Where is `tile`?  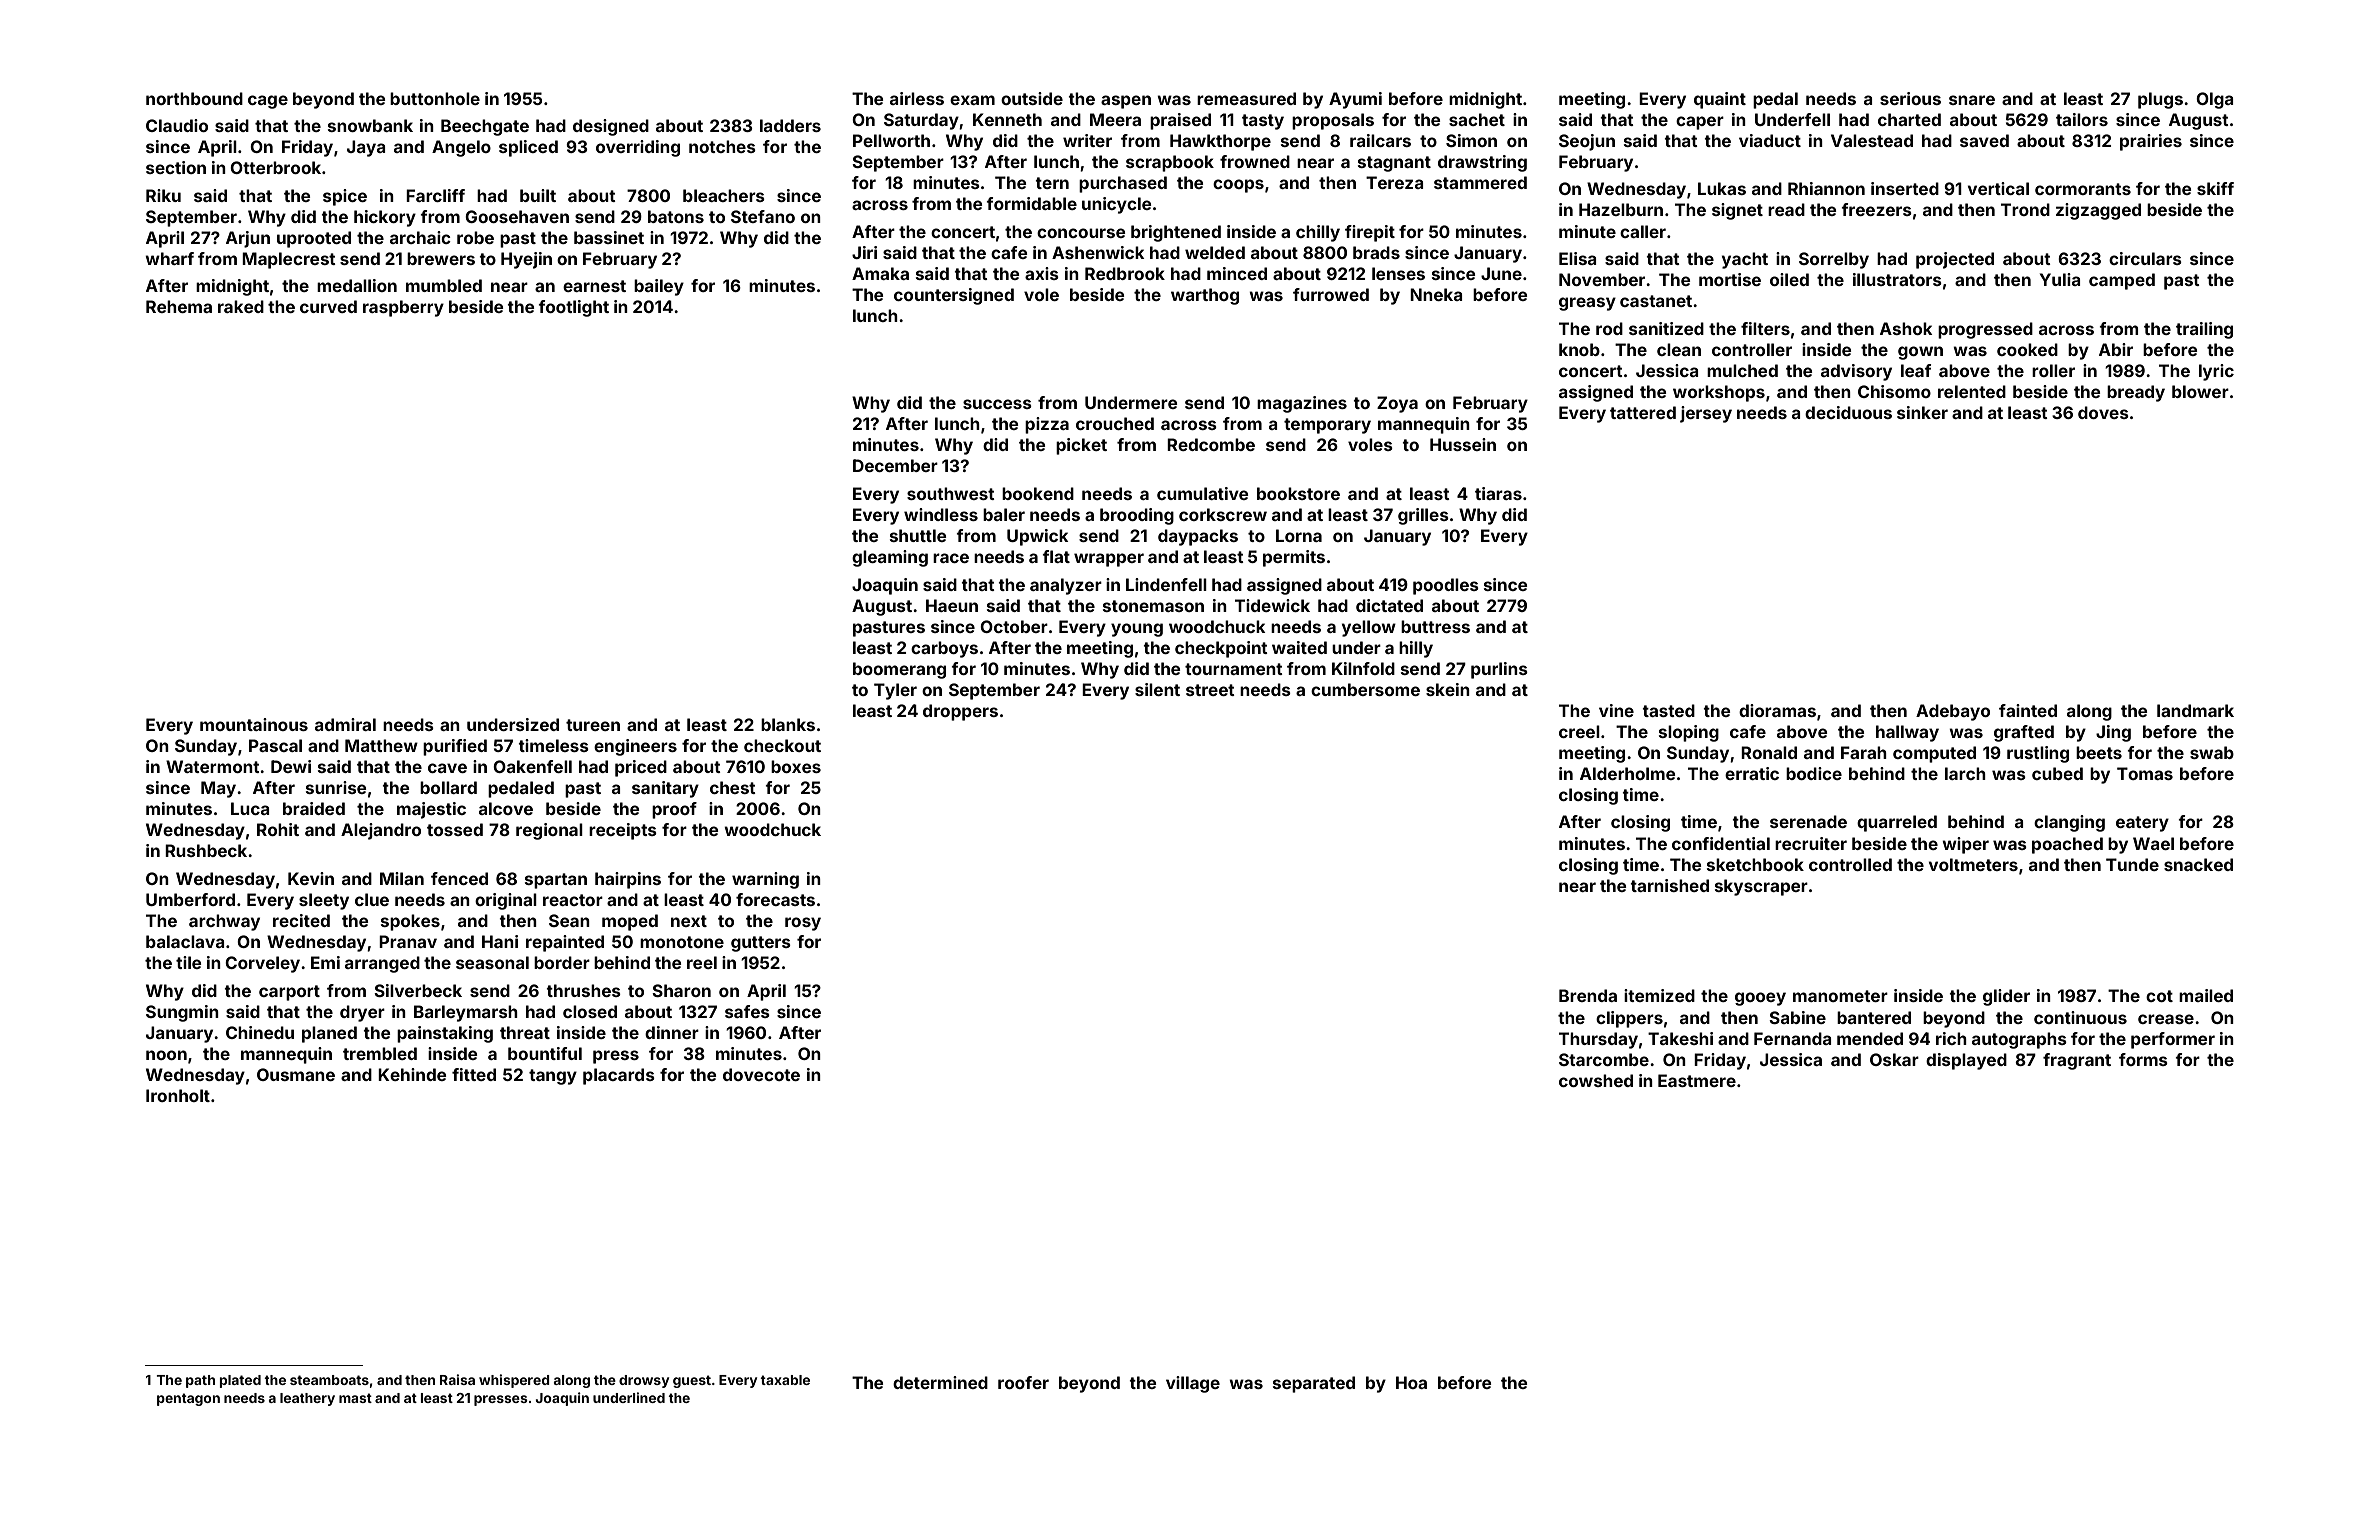
tile is located at coordinates (189, 962).
